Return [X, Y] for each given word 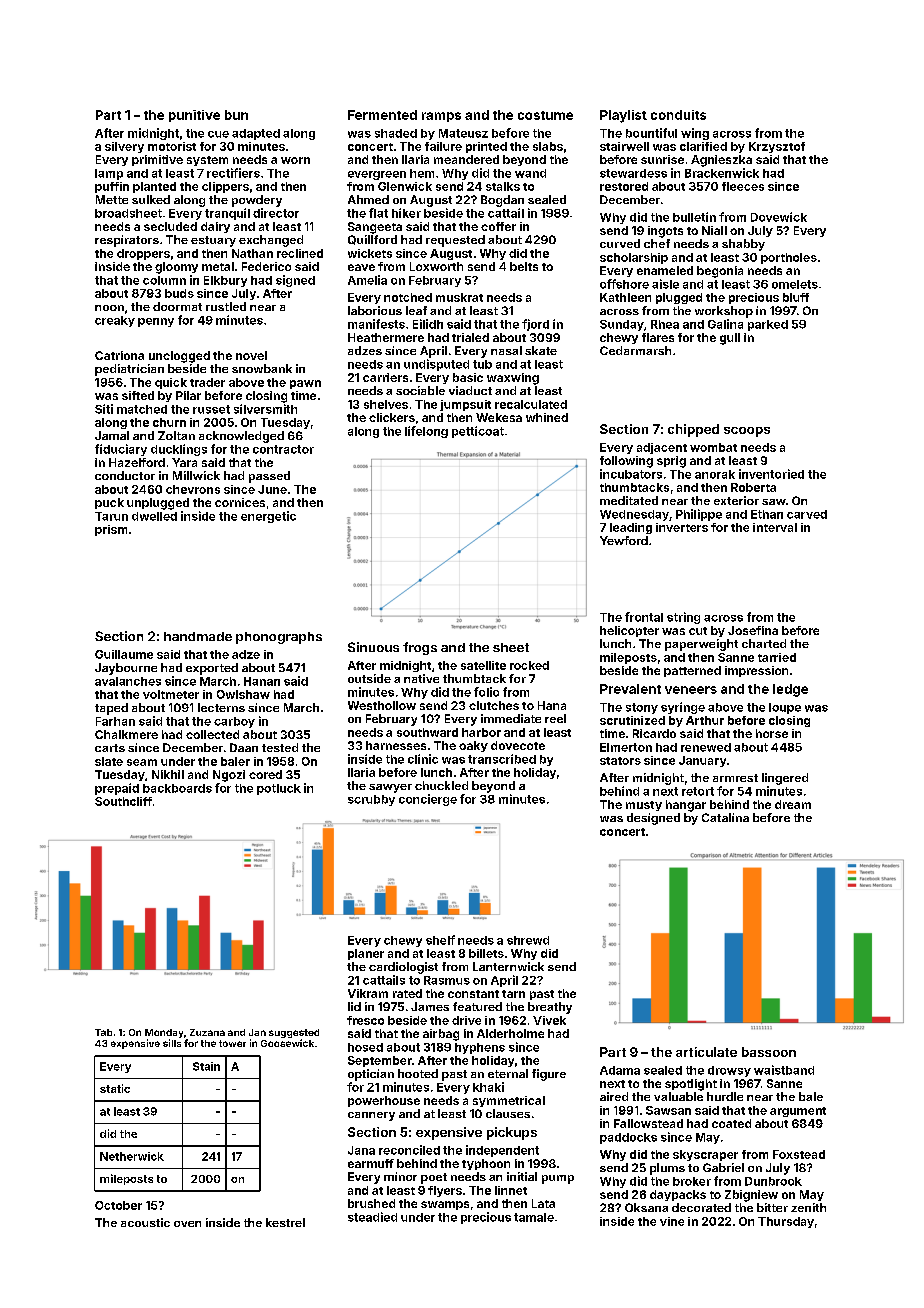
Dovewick [779, 217]
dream [793, 804]
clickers [392, 417]
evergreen [377, 175]
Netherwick [132, 1156]
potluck [279, 789]
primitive [157, 160]
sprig [671, 462]
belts [524, 266]
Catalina [725, 817]
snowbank [262, 368]
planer [366, 954]
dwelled [154, 516]
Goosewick [287, 1043]
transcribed [502, 759]
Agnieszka [721, 161]
